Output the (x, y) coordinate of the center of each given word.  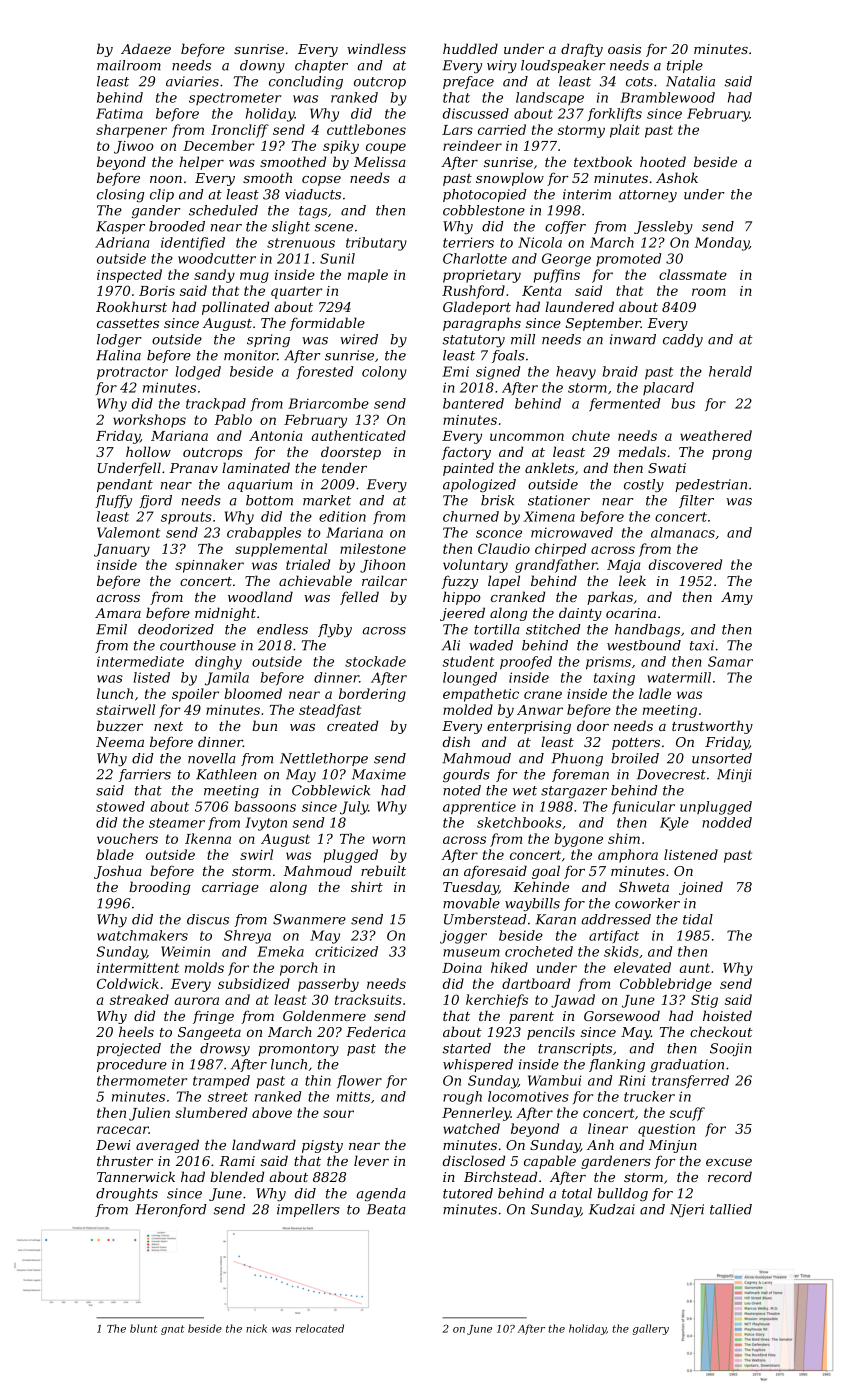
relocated (320, 1328)
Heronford (171, 1210)
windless (376, 48)
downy (262, 66)
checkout (721, 1031)
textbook (603, 161)
